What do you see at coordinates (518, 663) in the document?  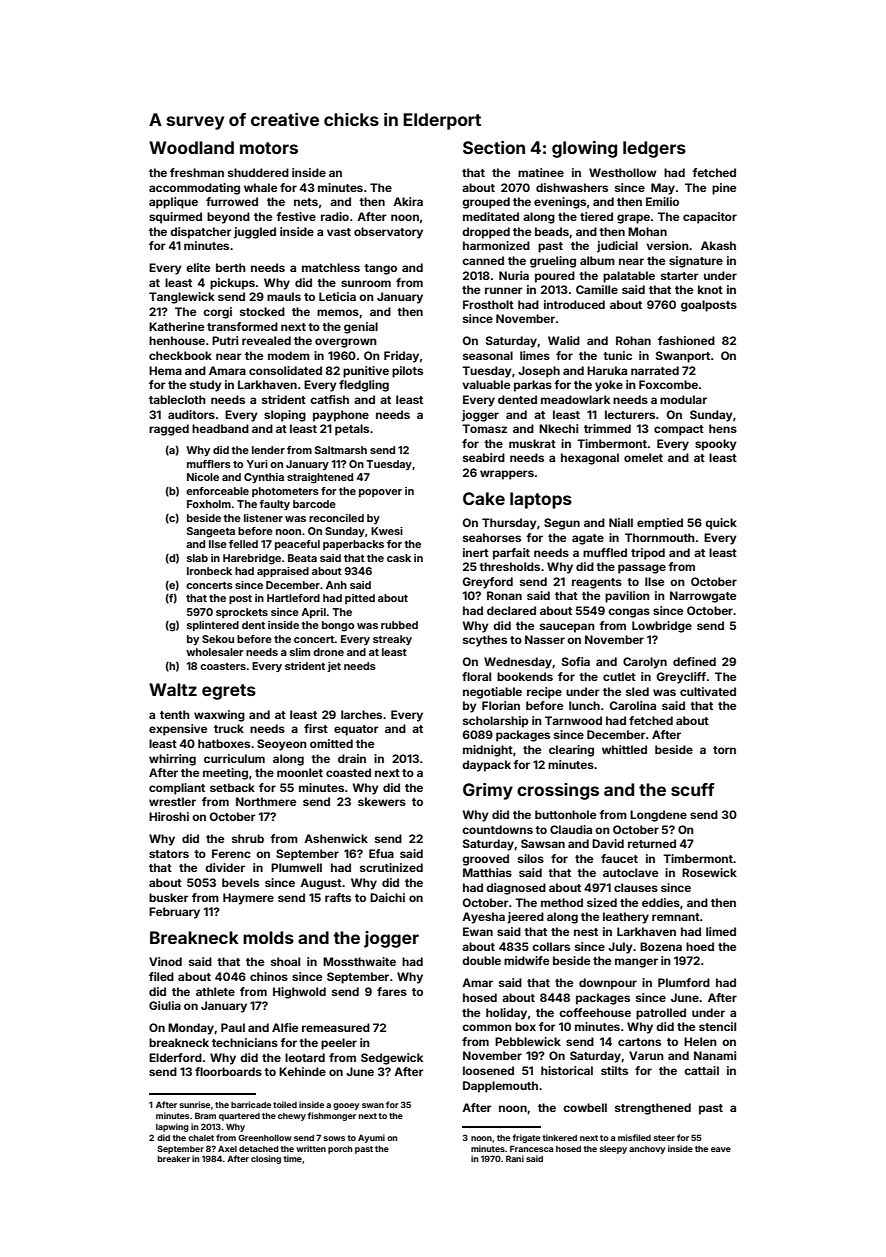 I see `Wednesday` at bounding box center [518, 663].
